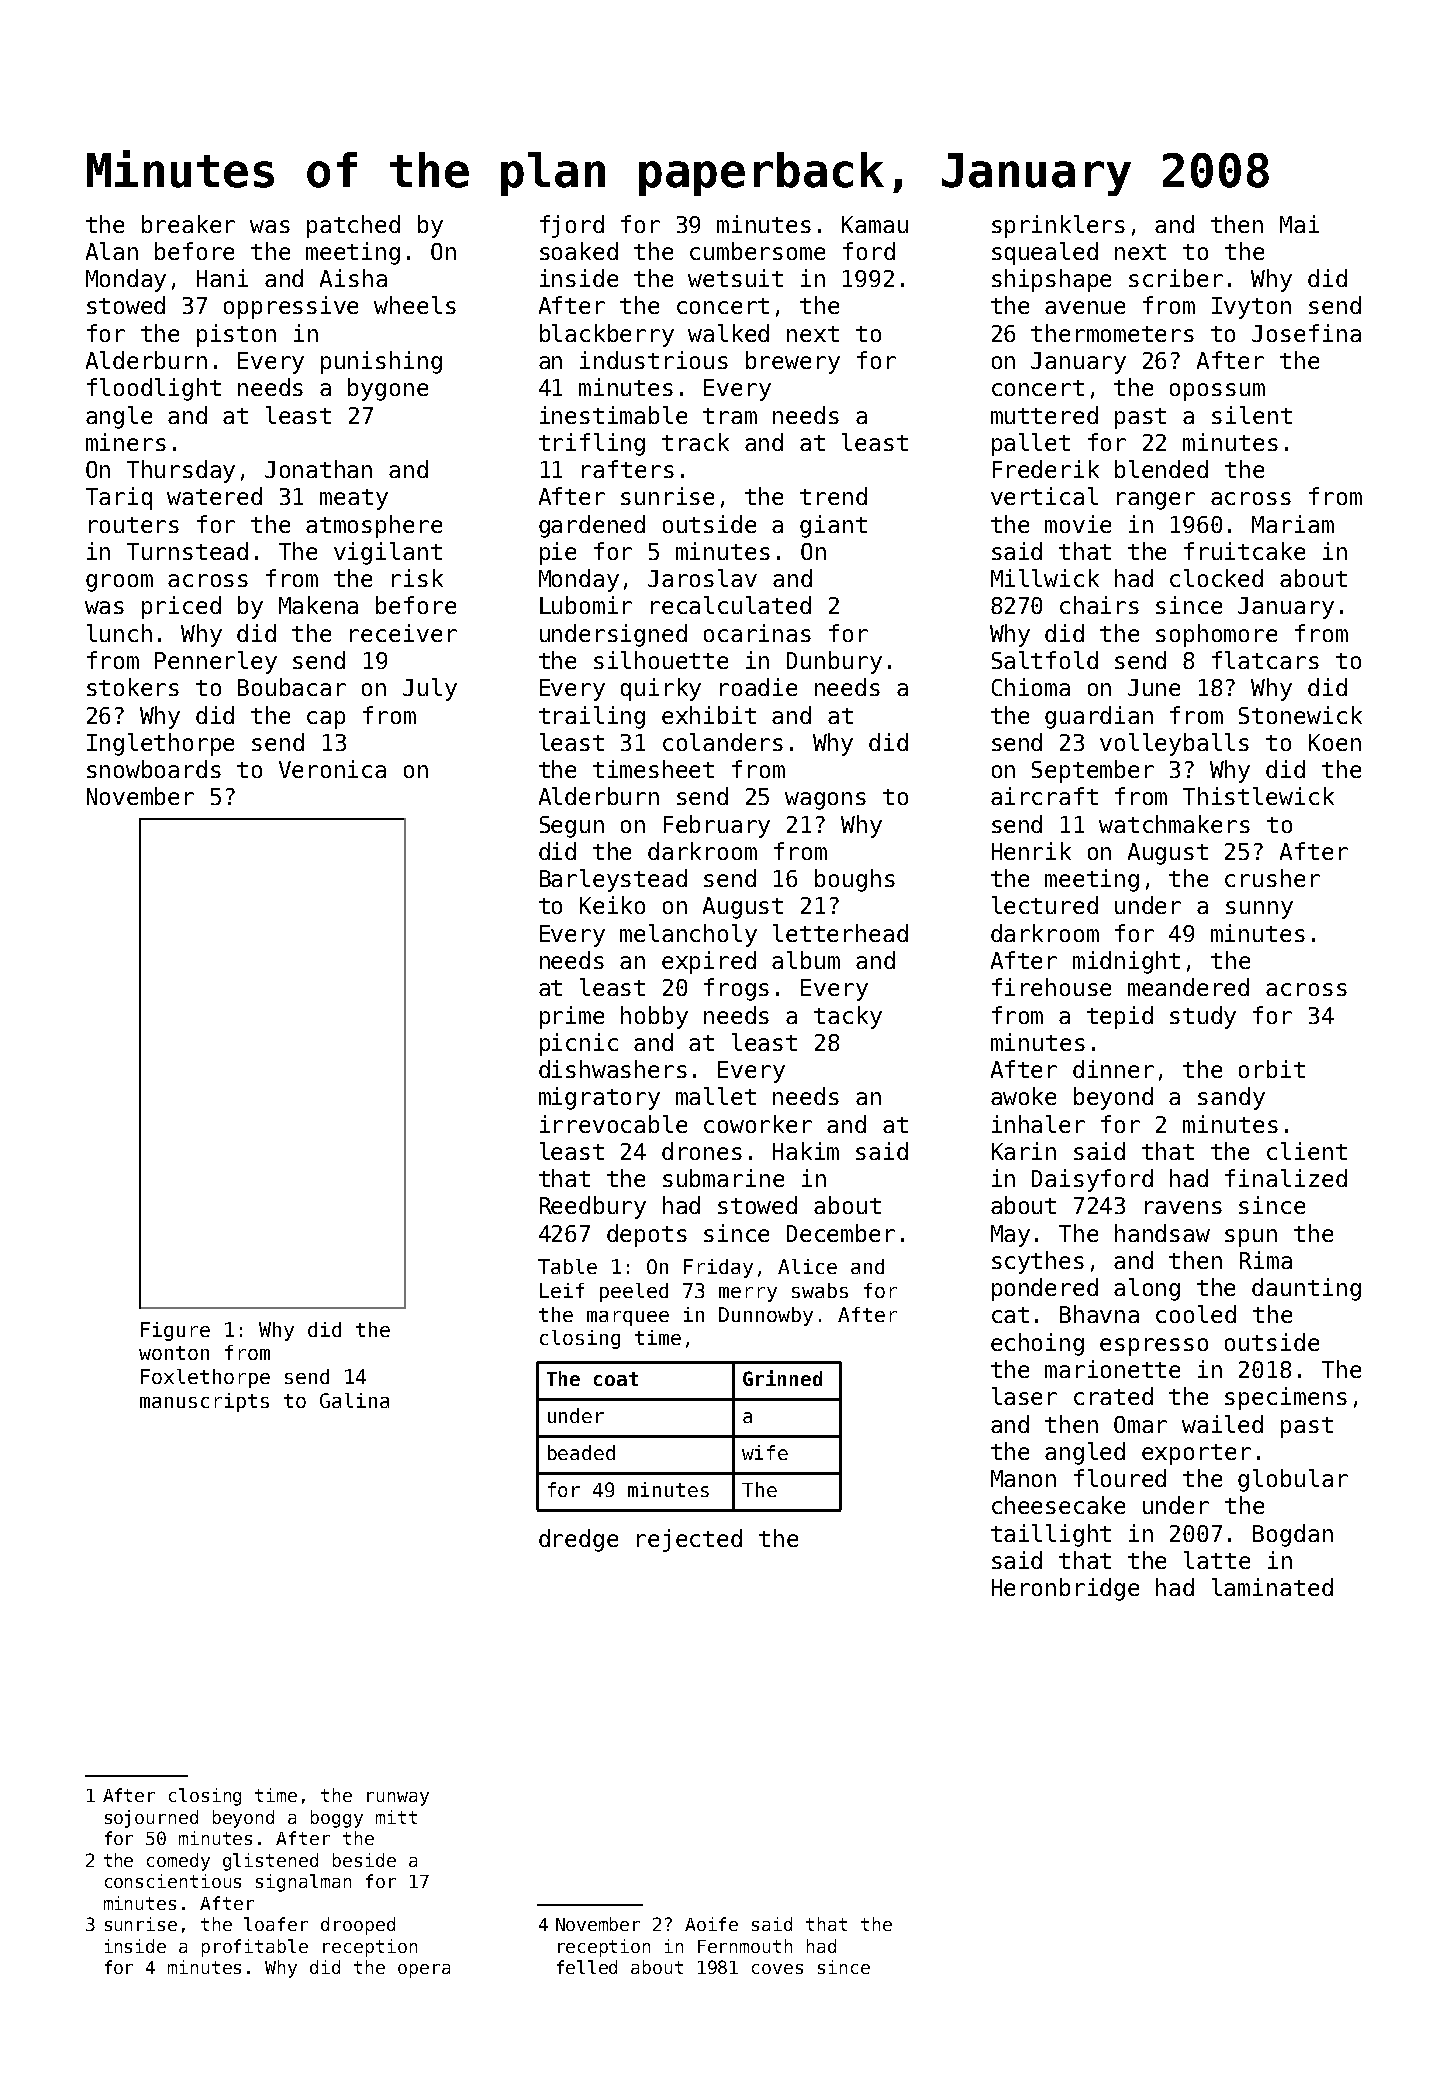 This page has width=1450, height=2100. What do you see at coordinates (855, 880) in the page?
I see `boughs` at bounding box center [855, 880].
